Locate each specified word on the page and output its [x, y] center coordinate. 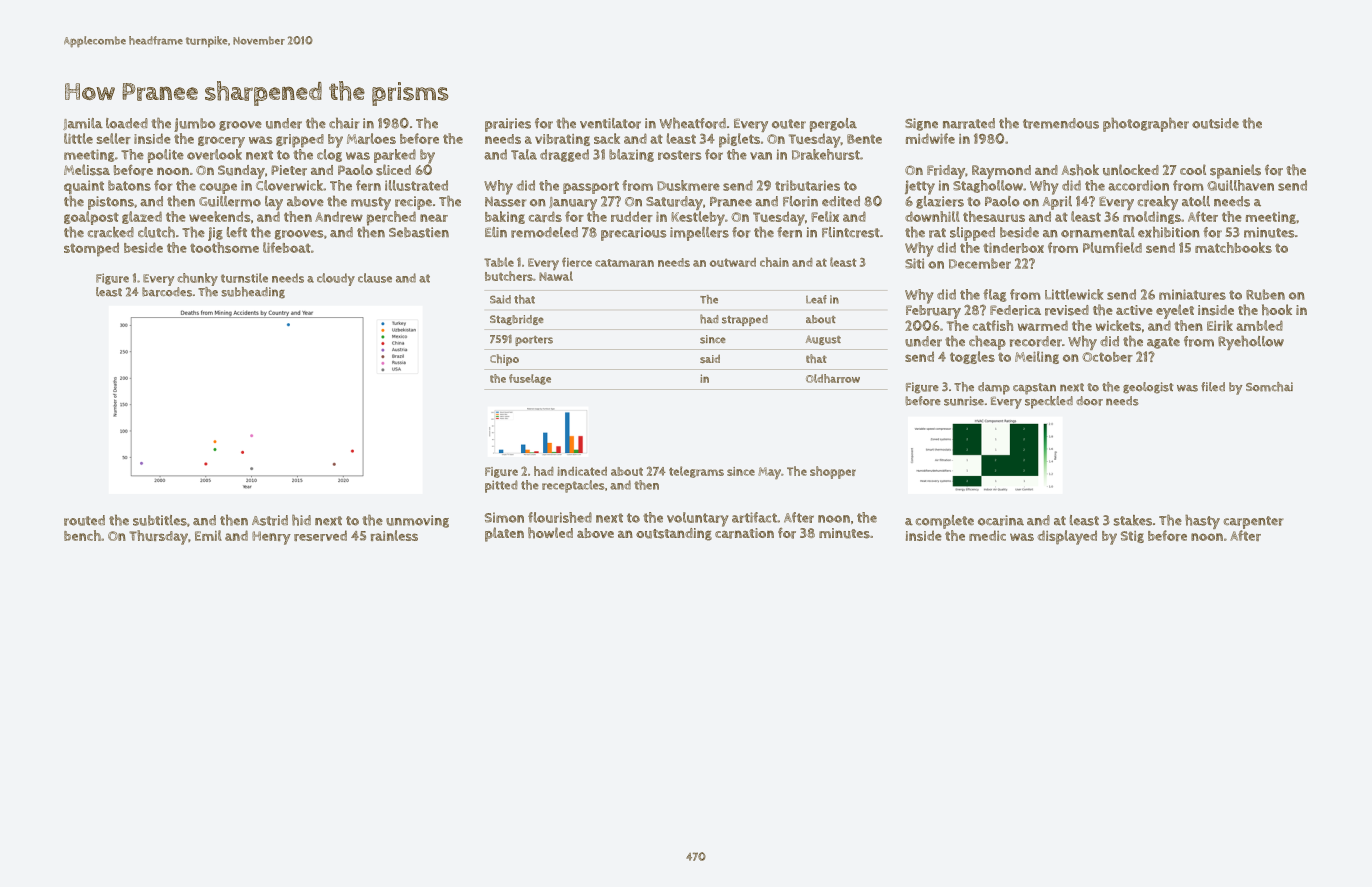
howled [550, 533]
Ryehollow [1251, 343]
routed [84, 520]
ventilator [610, 123]
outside [1215, 123]
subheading [253, 293]
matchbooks [1233, 247]
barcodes [167, 292]
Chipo [504, 360]
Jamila [83, 124]
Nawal [556, 276]
